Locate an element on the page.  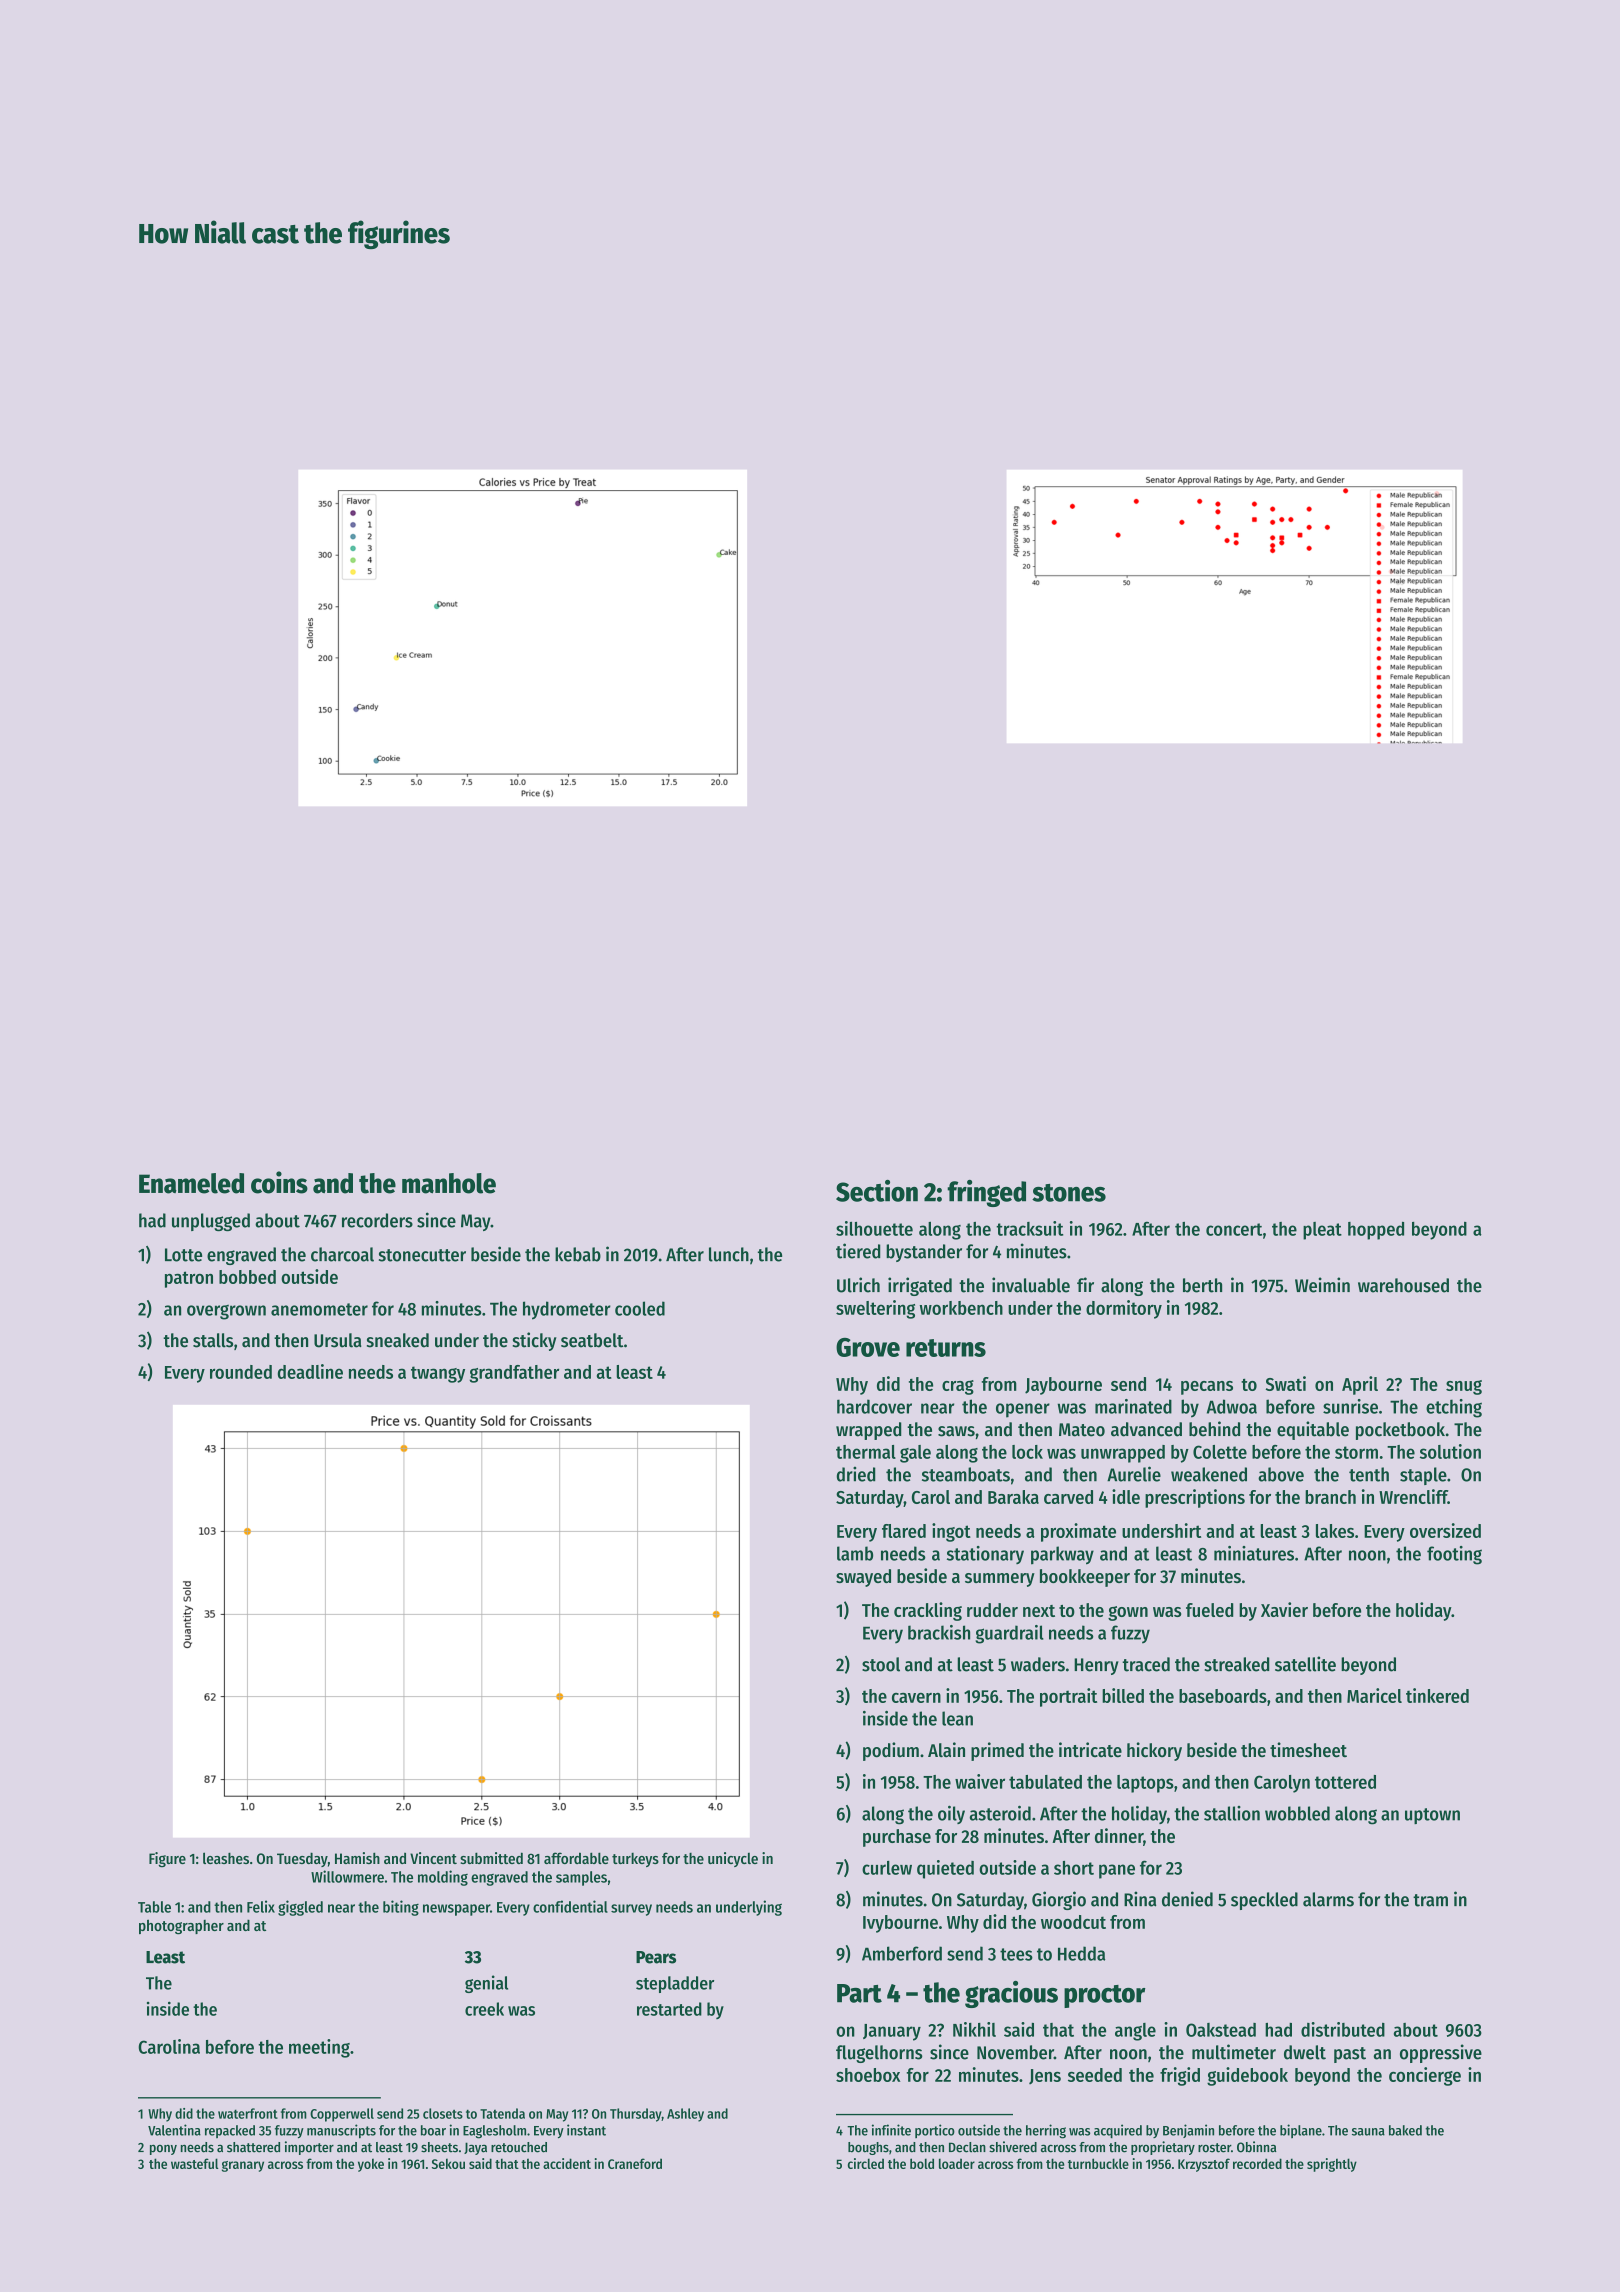
rounded is located at coordinates (241, 1372).
